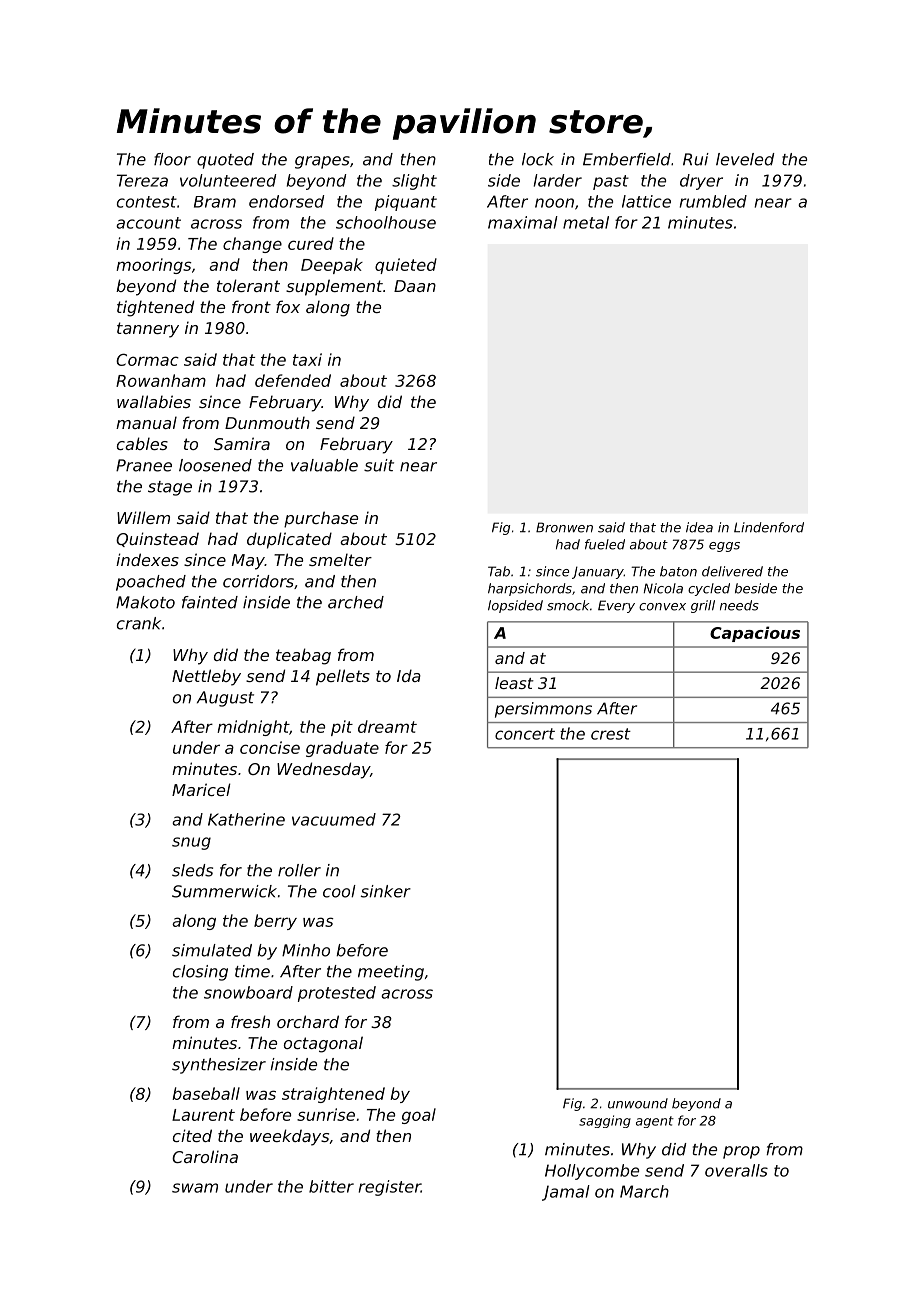  I want to click on Jamal, so click(566, 1193).
